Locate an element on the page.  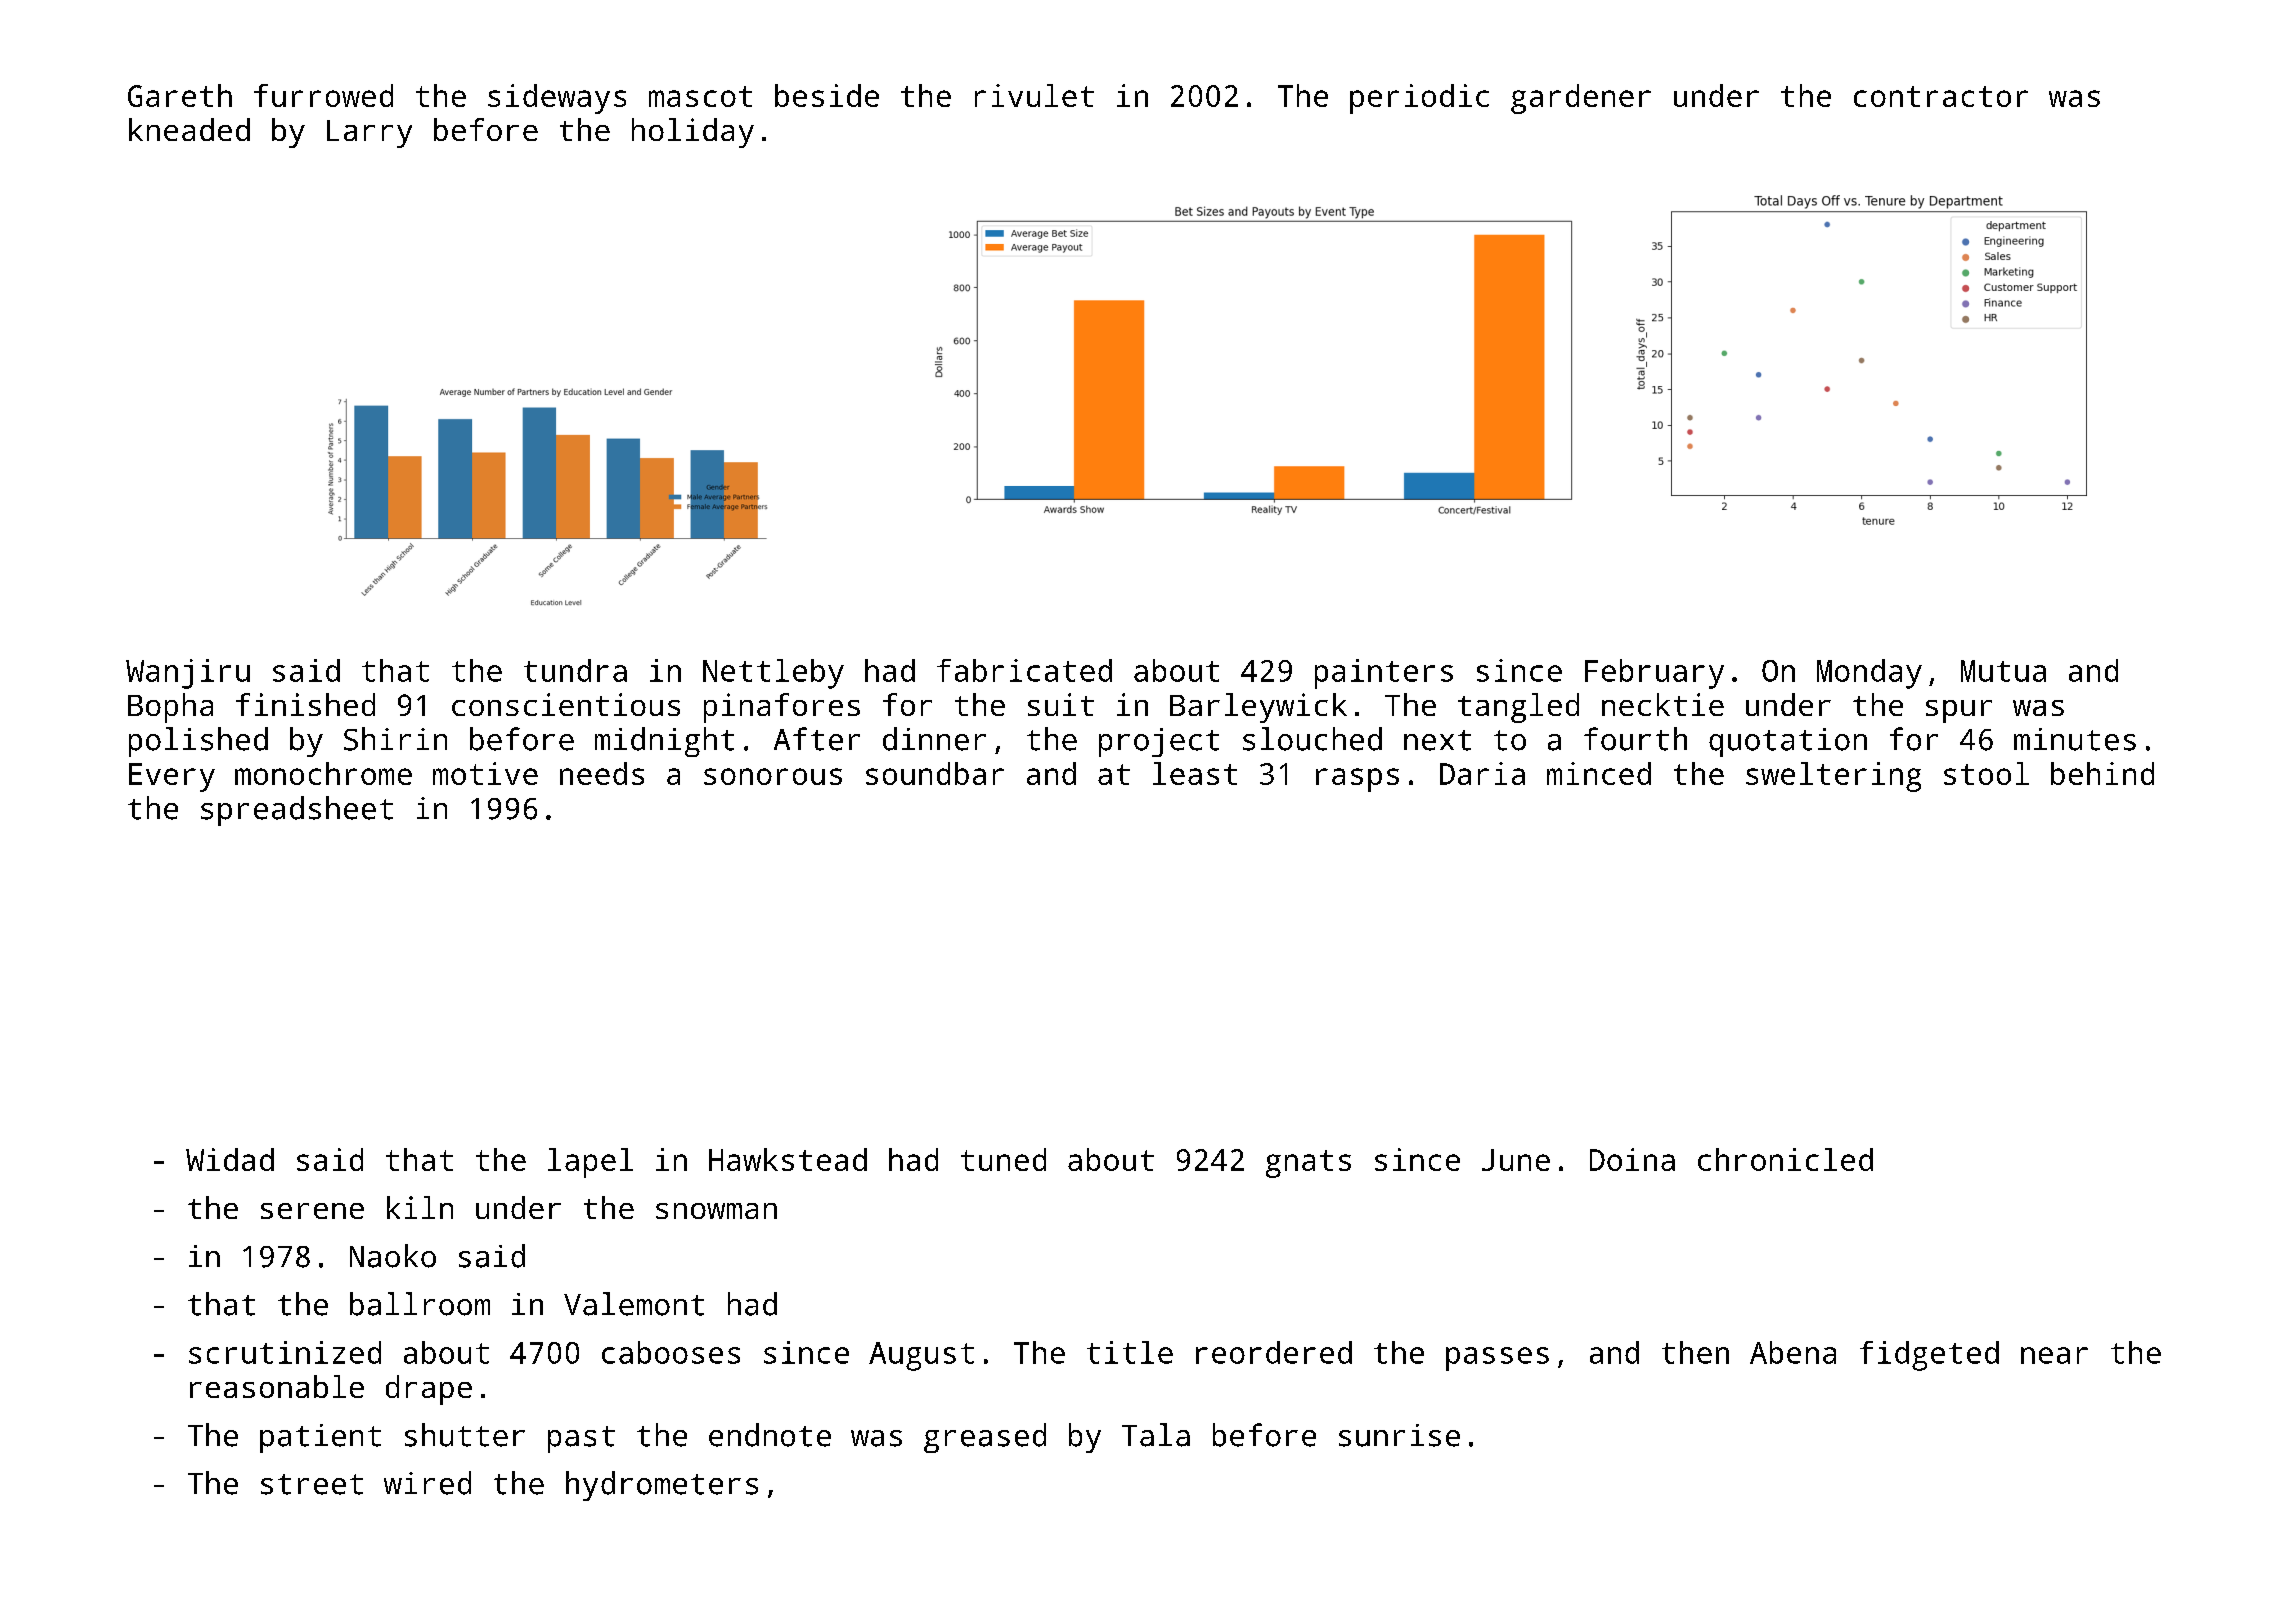
Shirin is located at coordinates (395, 739).
